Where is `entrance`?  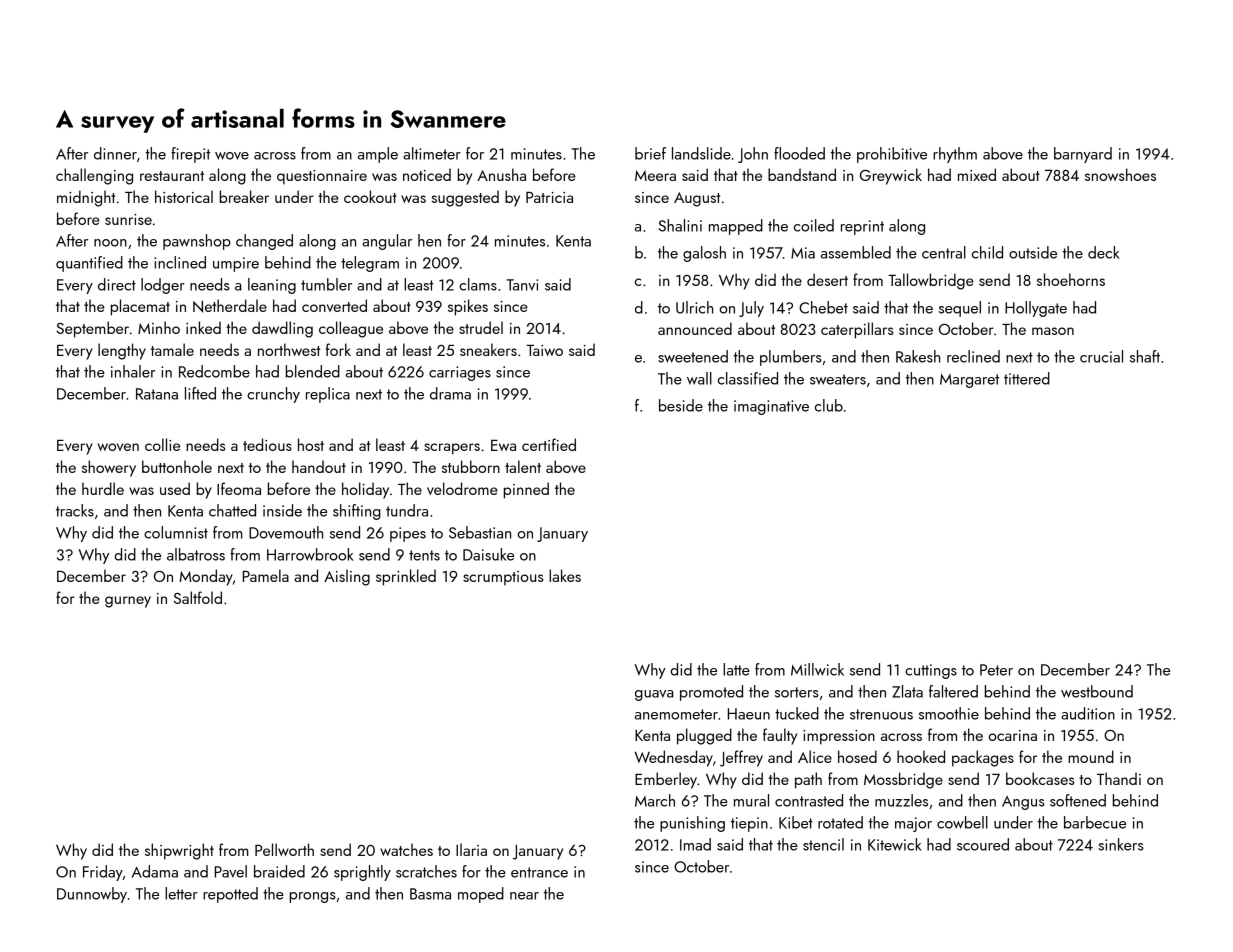 entrance is located at coordinates (539, 872).
